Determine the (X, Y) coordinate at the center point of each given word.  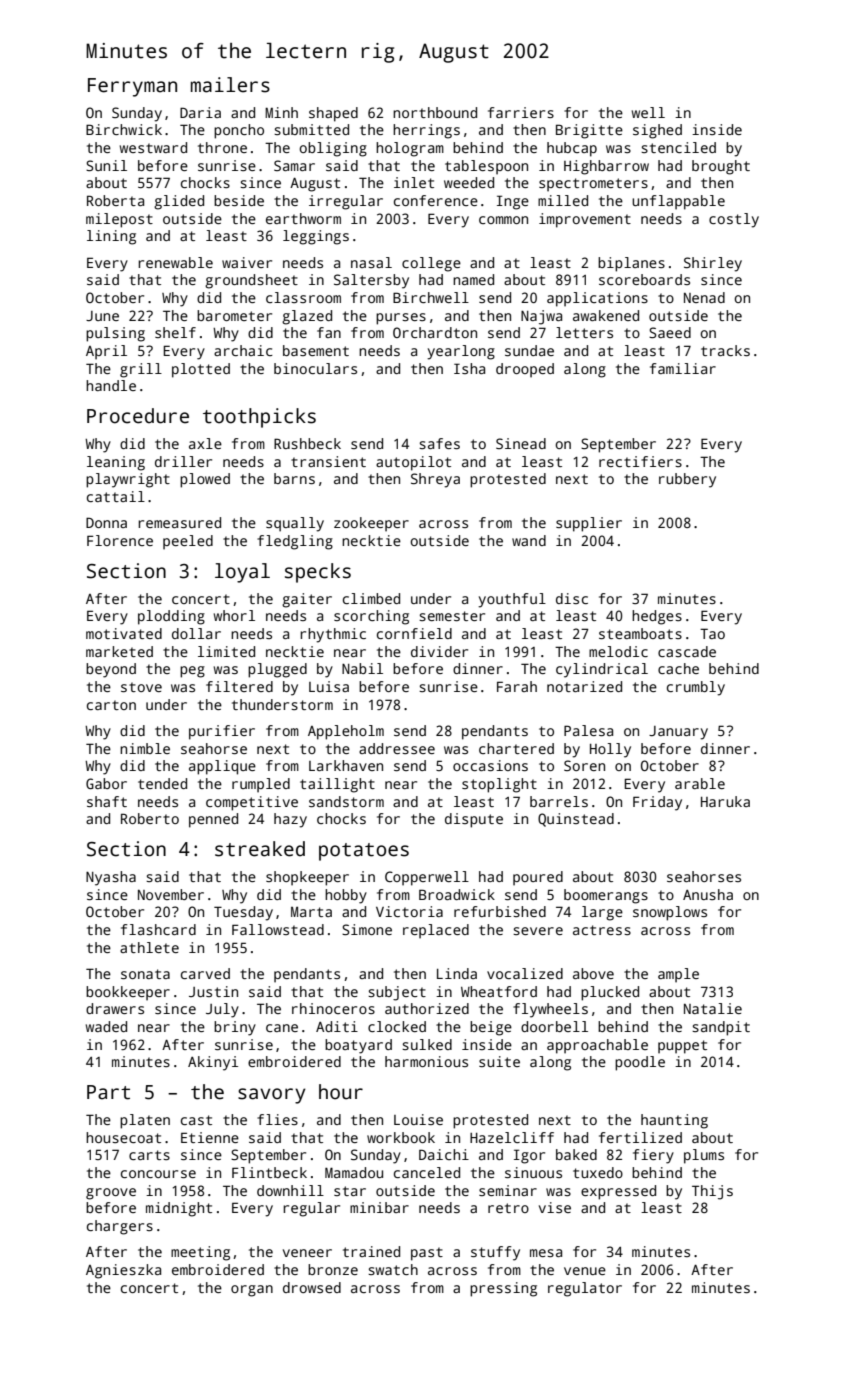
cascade (687, 651)
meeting (200, 1253)
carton (111, 705)
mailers (230, 85)
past (427, 1254)
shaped (333, 114)
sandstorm (346, 801)
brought (721, 167)
